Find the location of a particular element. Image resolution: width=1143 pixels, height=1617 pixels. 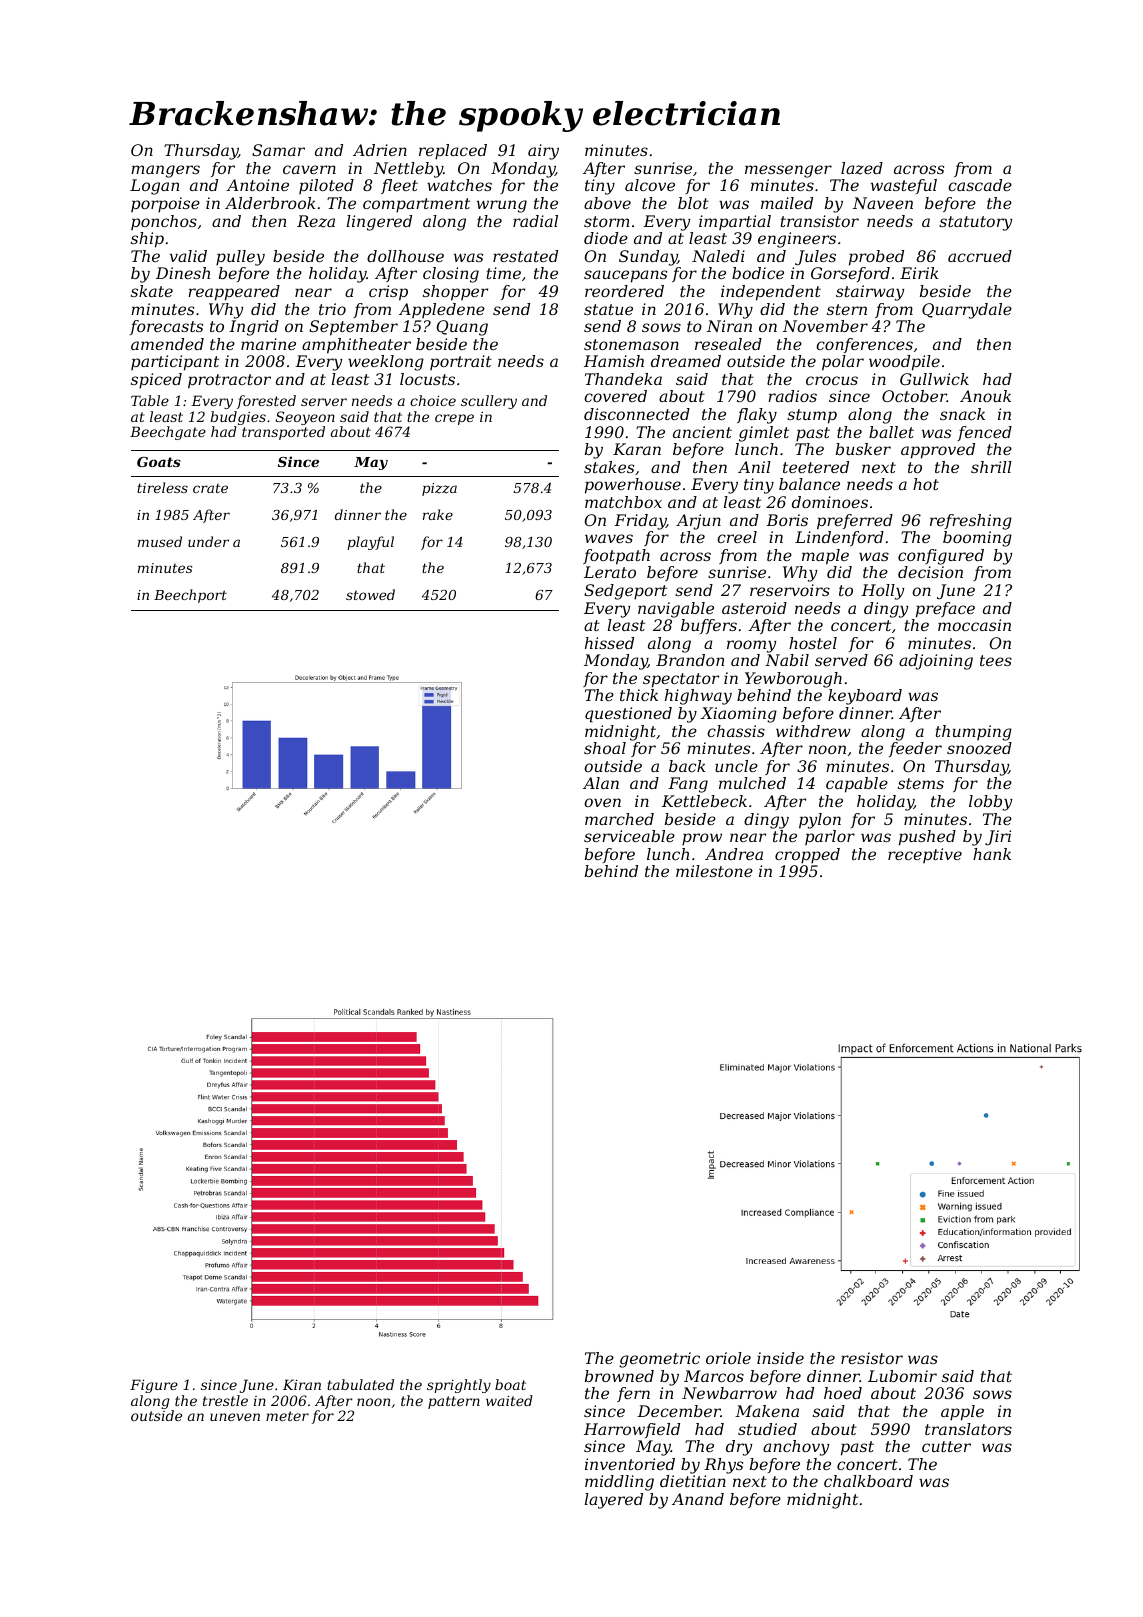

trestle is located at coordinates (225, 1400).
